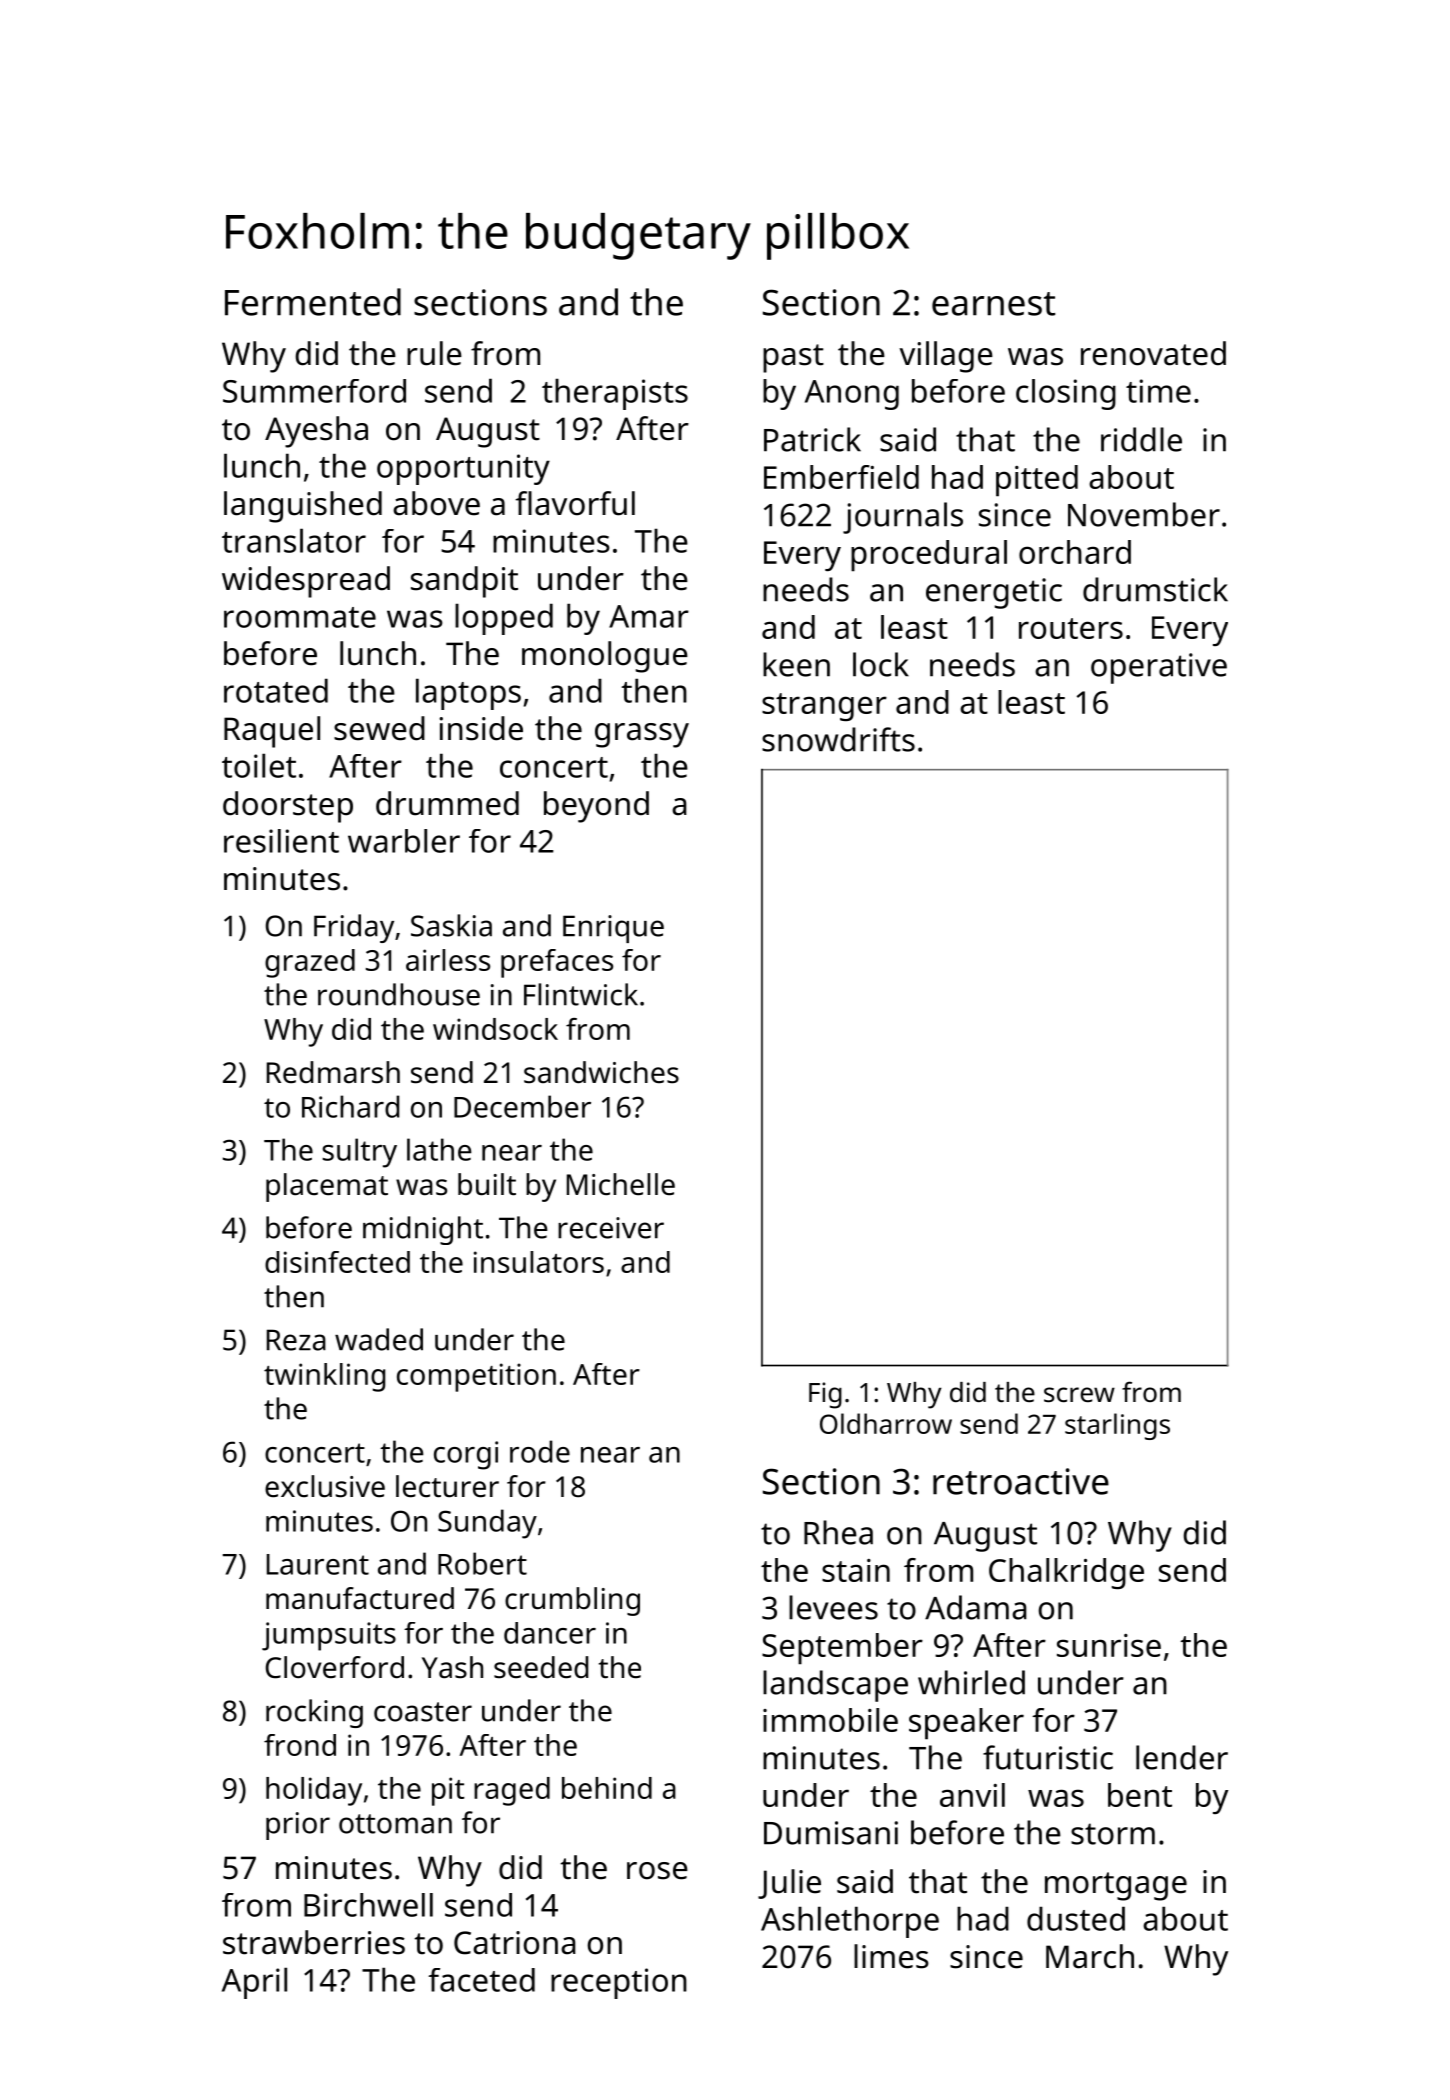  What do you see at coordinates (838, 739) in the page?
I see `snowdrifts` at bounding box center [838, 739].
